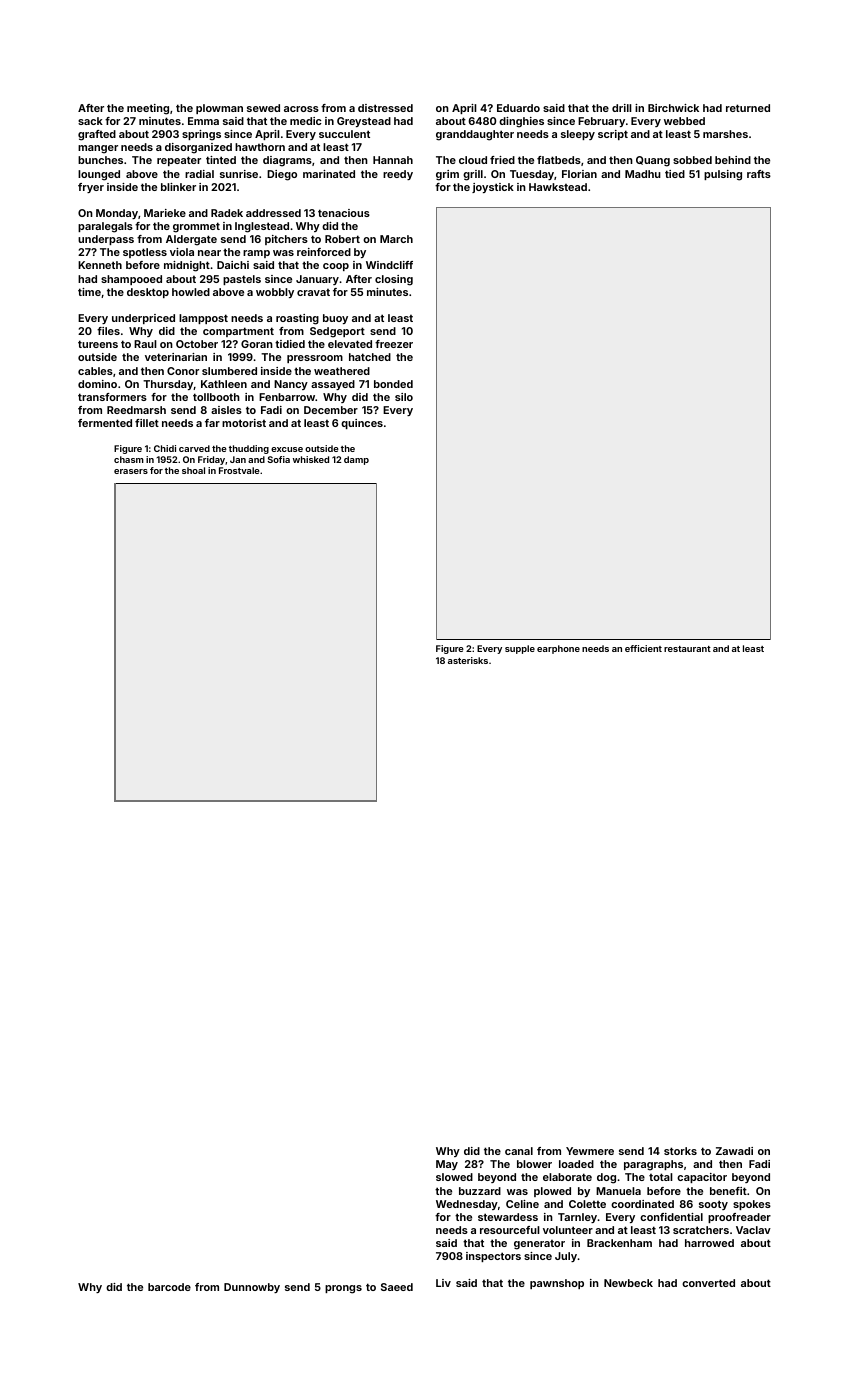  What do you see at coordinates (193, 470) in the image?
I see `shoal` at bounding box center [193, 470].
